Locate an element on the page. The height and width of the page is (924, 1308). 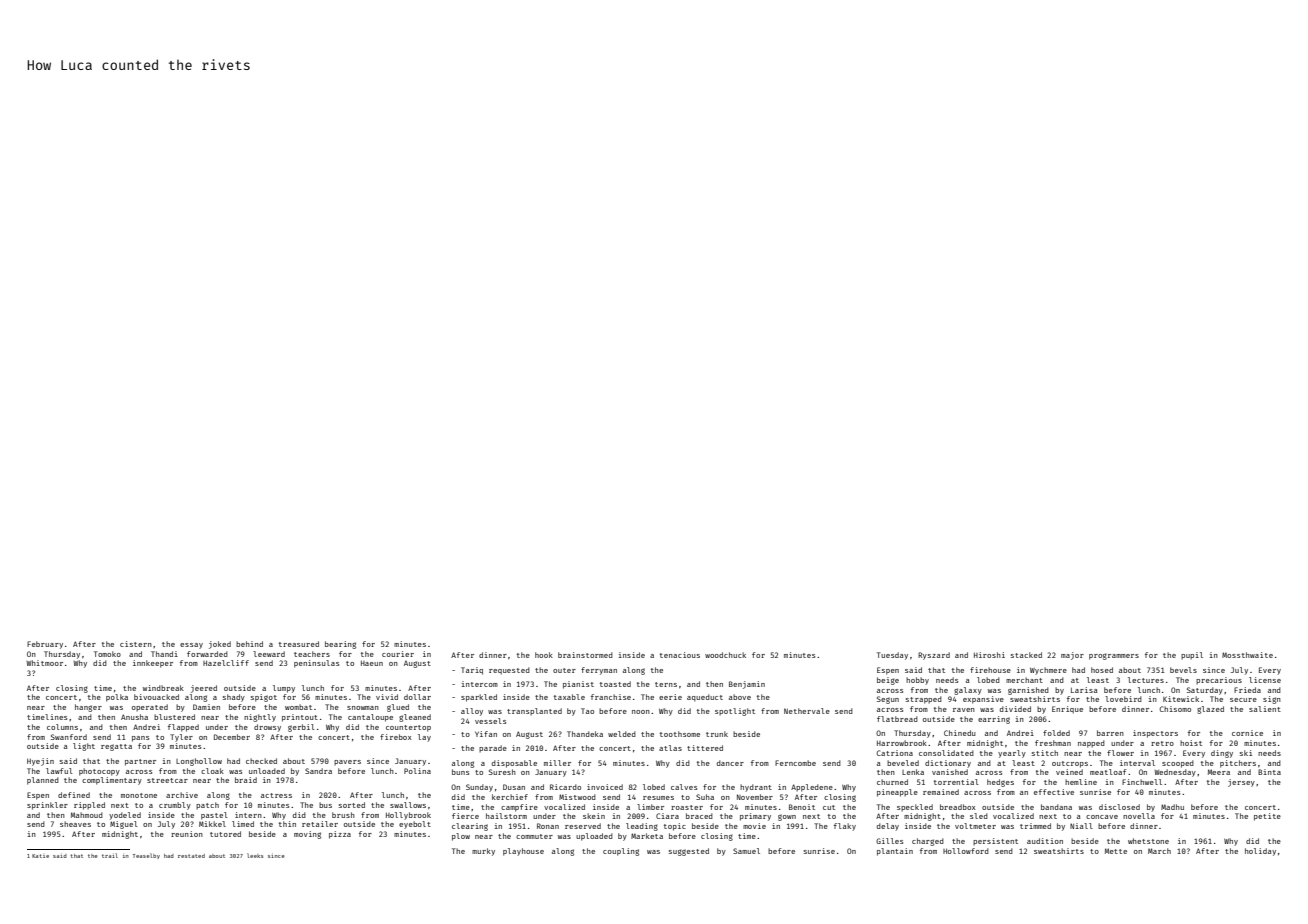
atlas is located at coordinates (670, 748).
